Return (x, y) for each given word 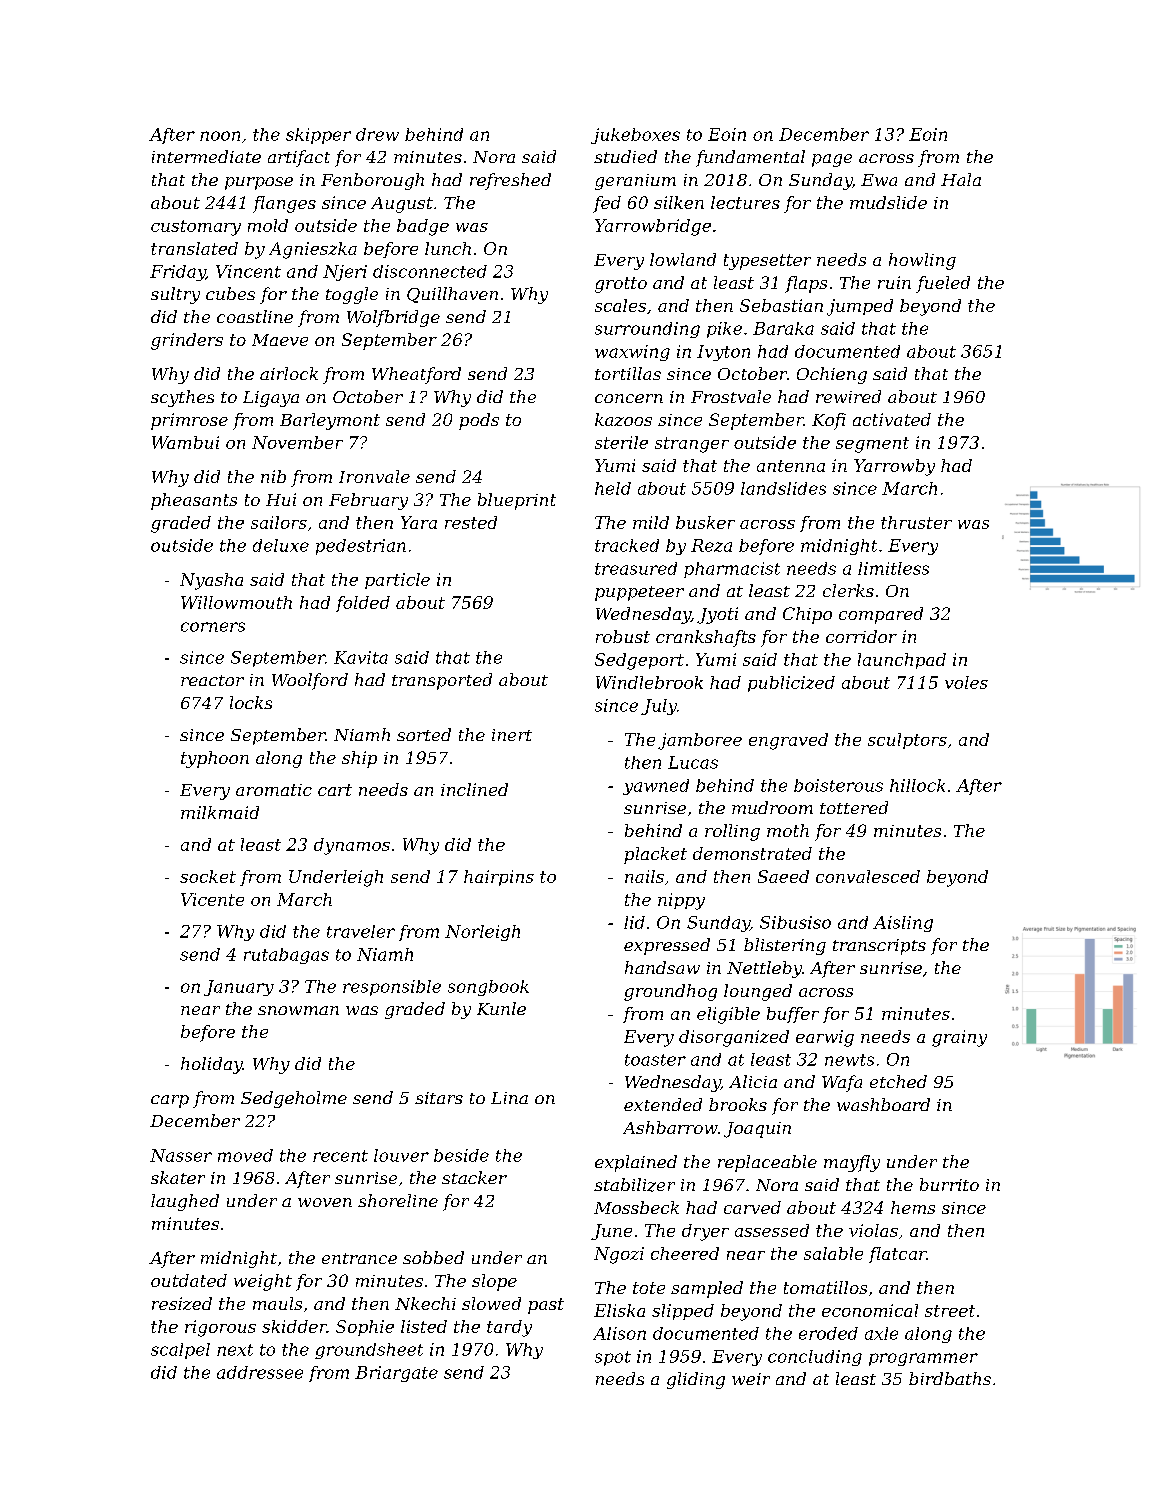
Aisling (903, 924)
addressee (260, 1372)
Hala (961, 179)
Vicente (212, 899)
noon (220, 136)
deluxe (281, 545)
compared (881, 615)
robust (623, 636)
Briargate (396, 1374)
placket (655, 855)
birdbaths (950, 1378)
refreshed (510, 181)
